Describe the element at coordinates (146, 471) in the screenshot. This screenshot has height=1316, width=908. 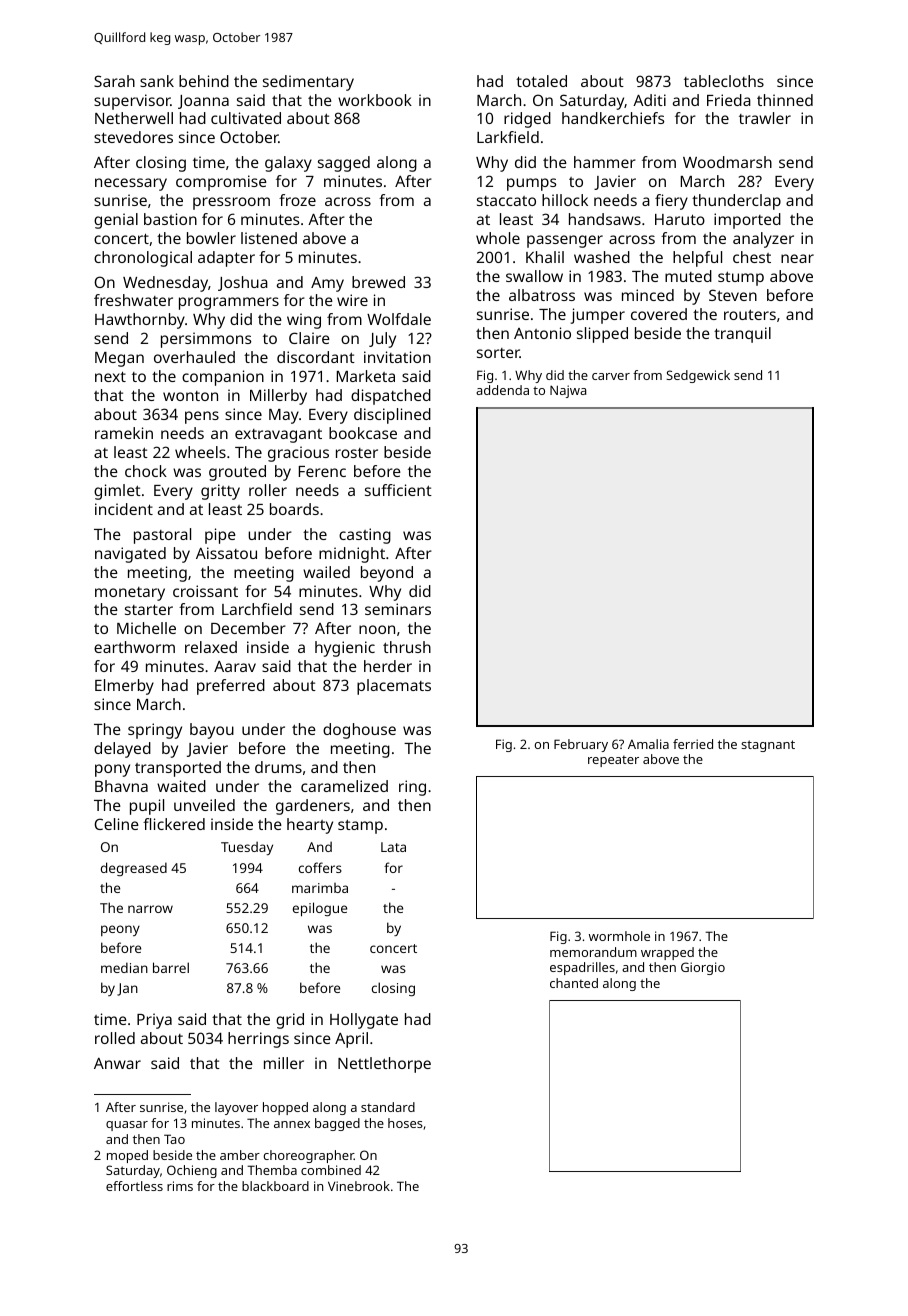
I see `chock` at that location.
